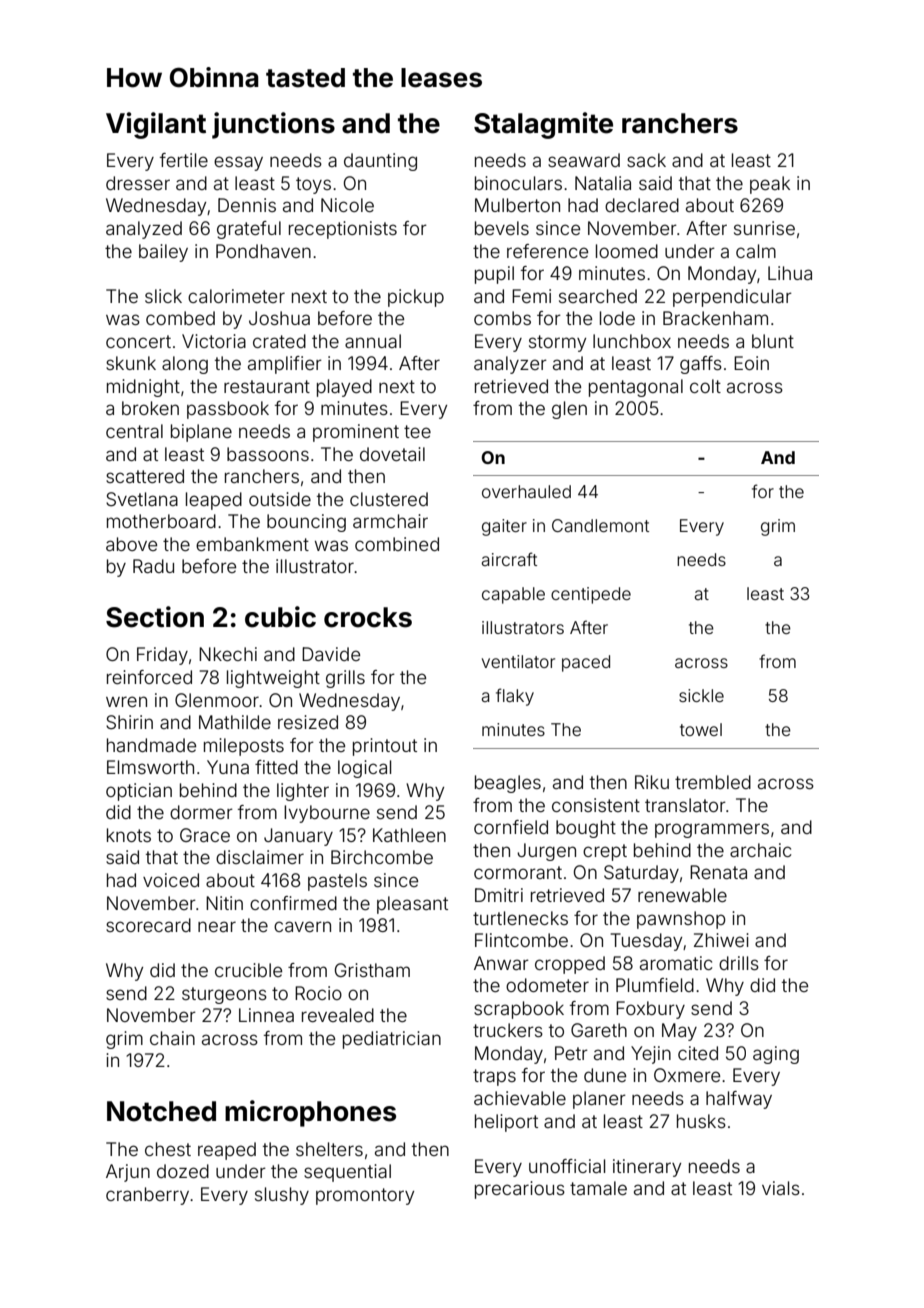  What do you see at coordinates (646, 942) in the screenshot?
I see `Tuesday` at bounding box center [646, 942].
